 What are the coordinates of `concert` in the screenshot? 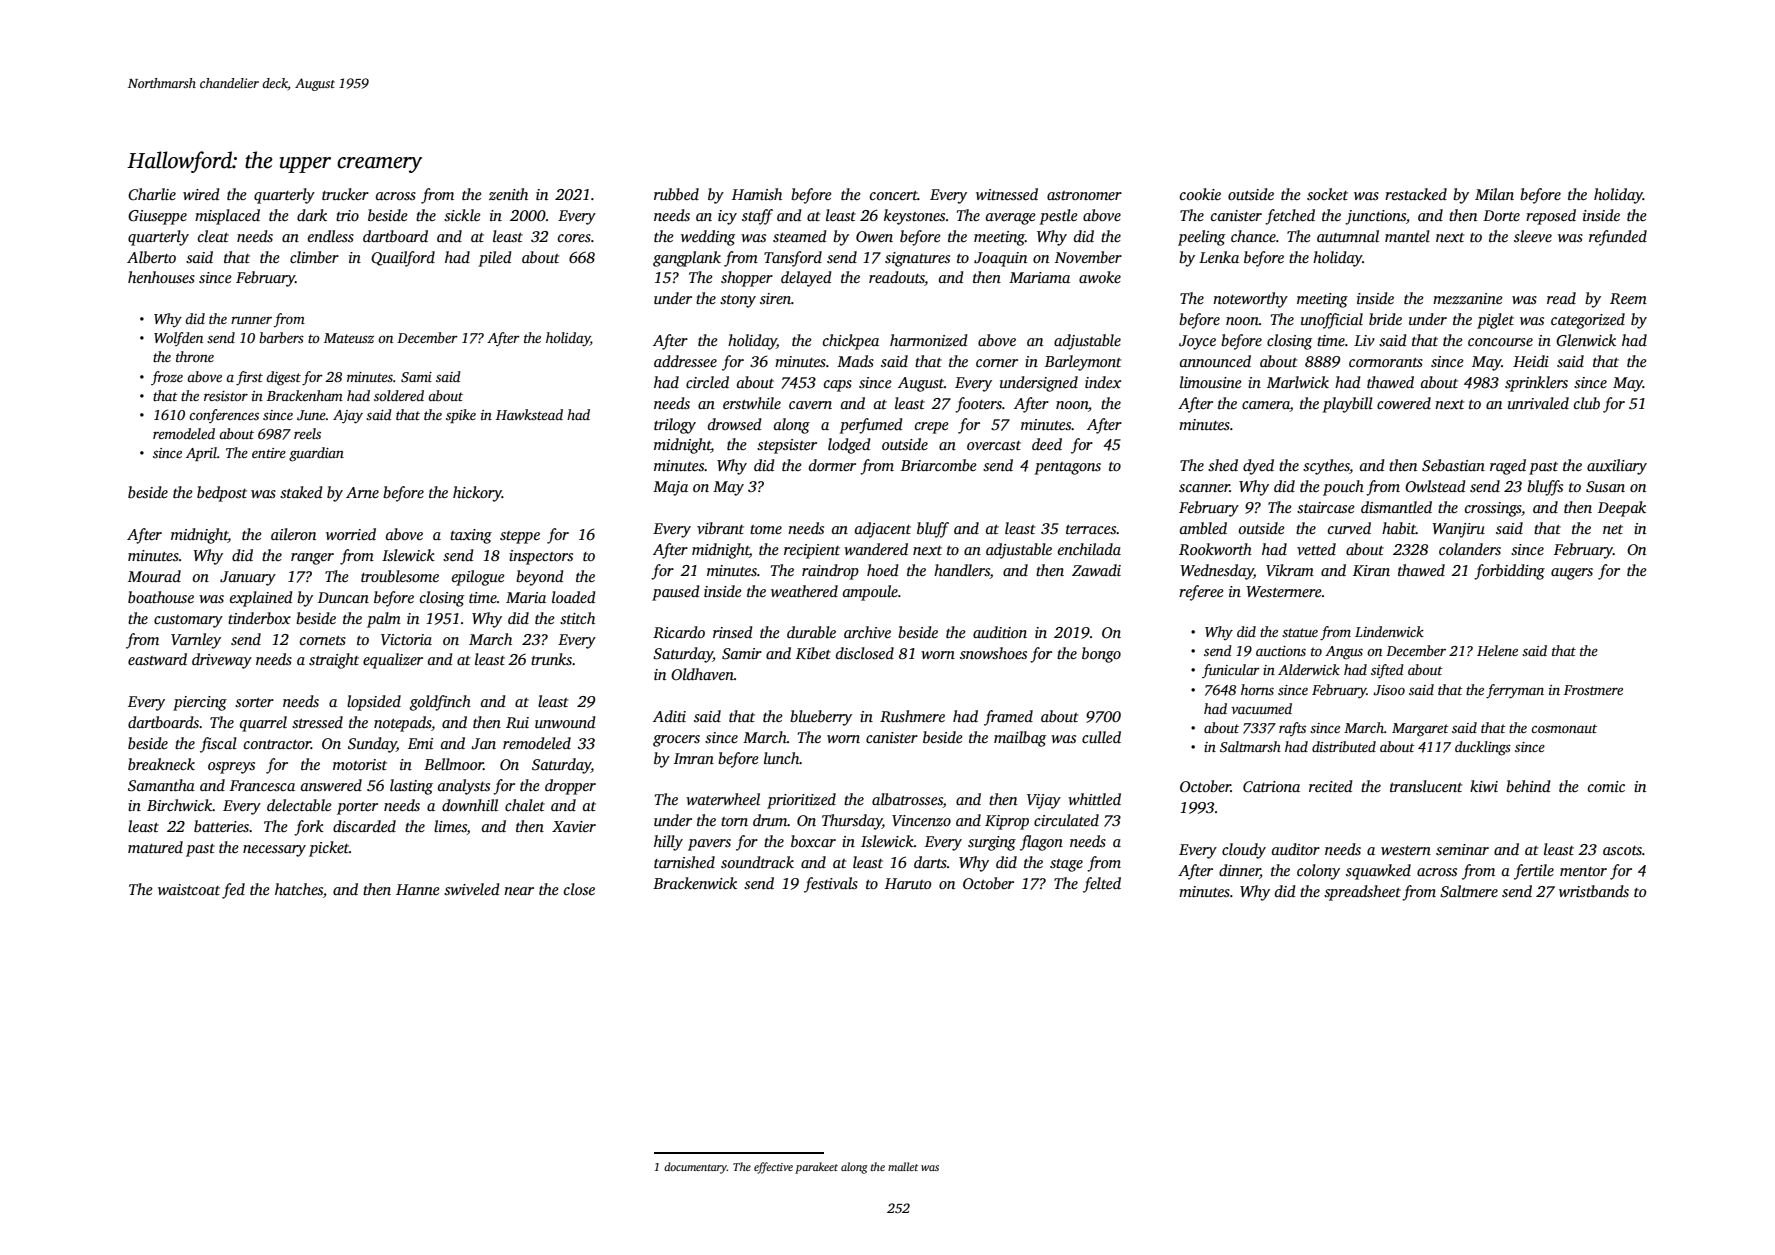 It's located at (894, 195).
